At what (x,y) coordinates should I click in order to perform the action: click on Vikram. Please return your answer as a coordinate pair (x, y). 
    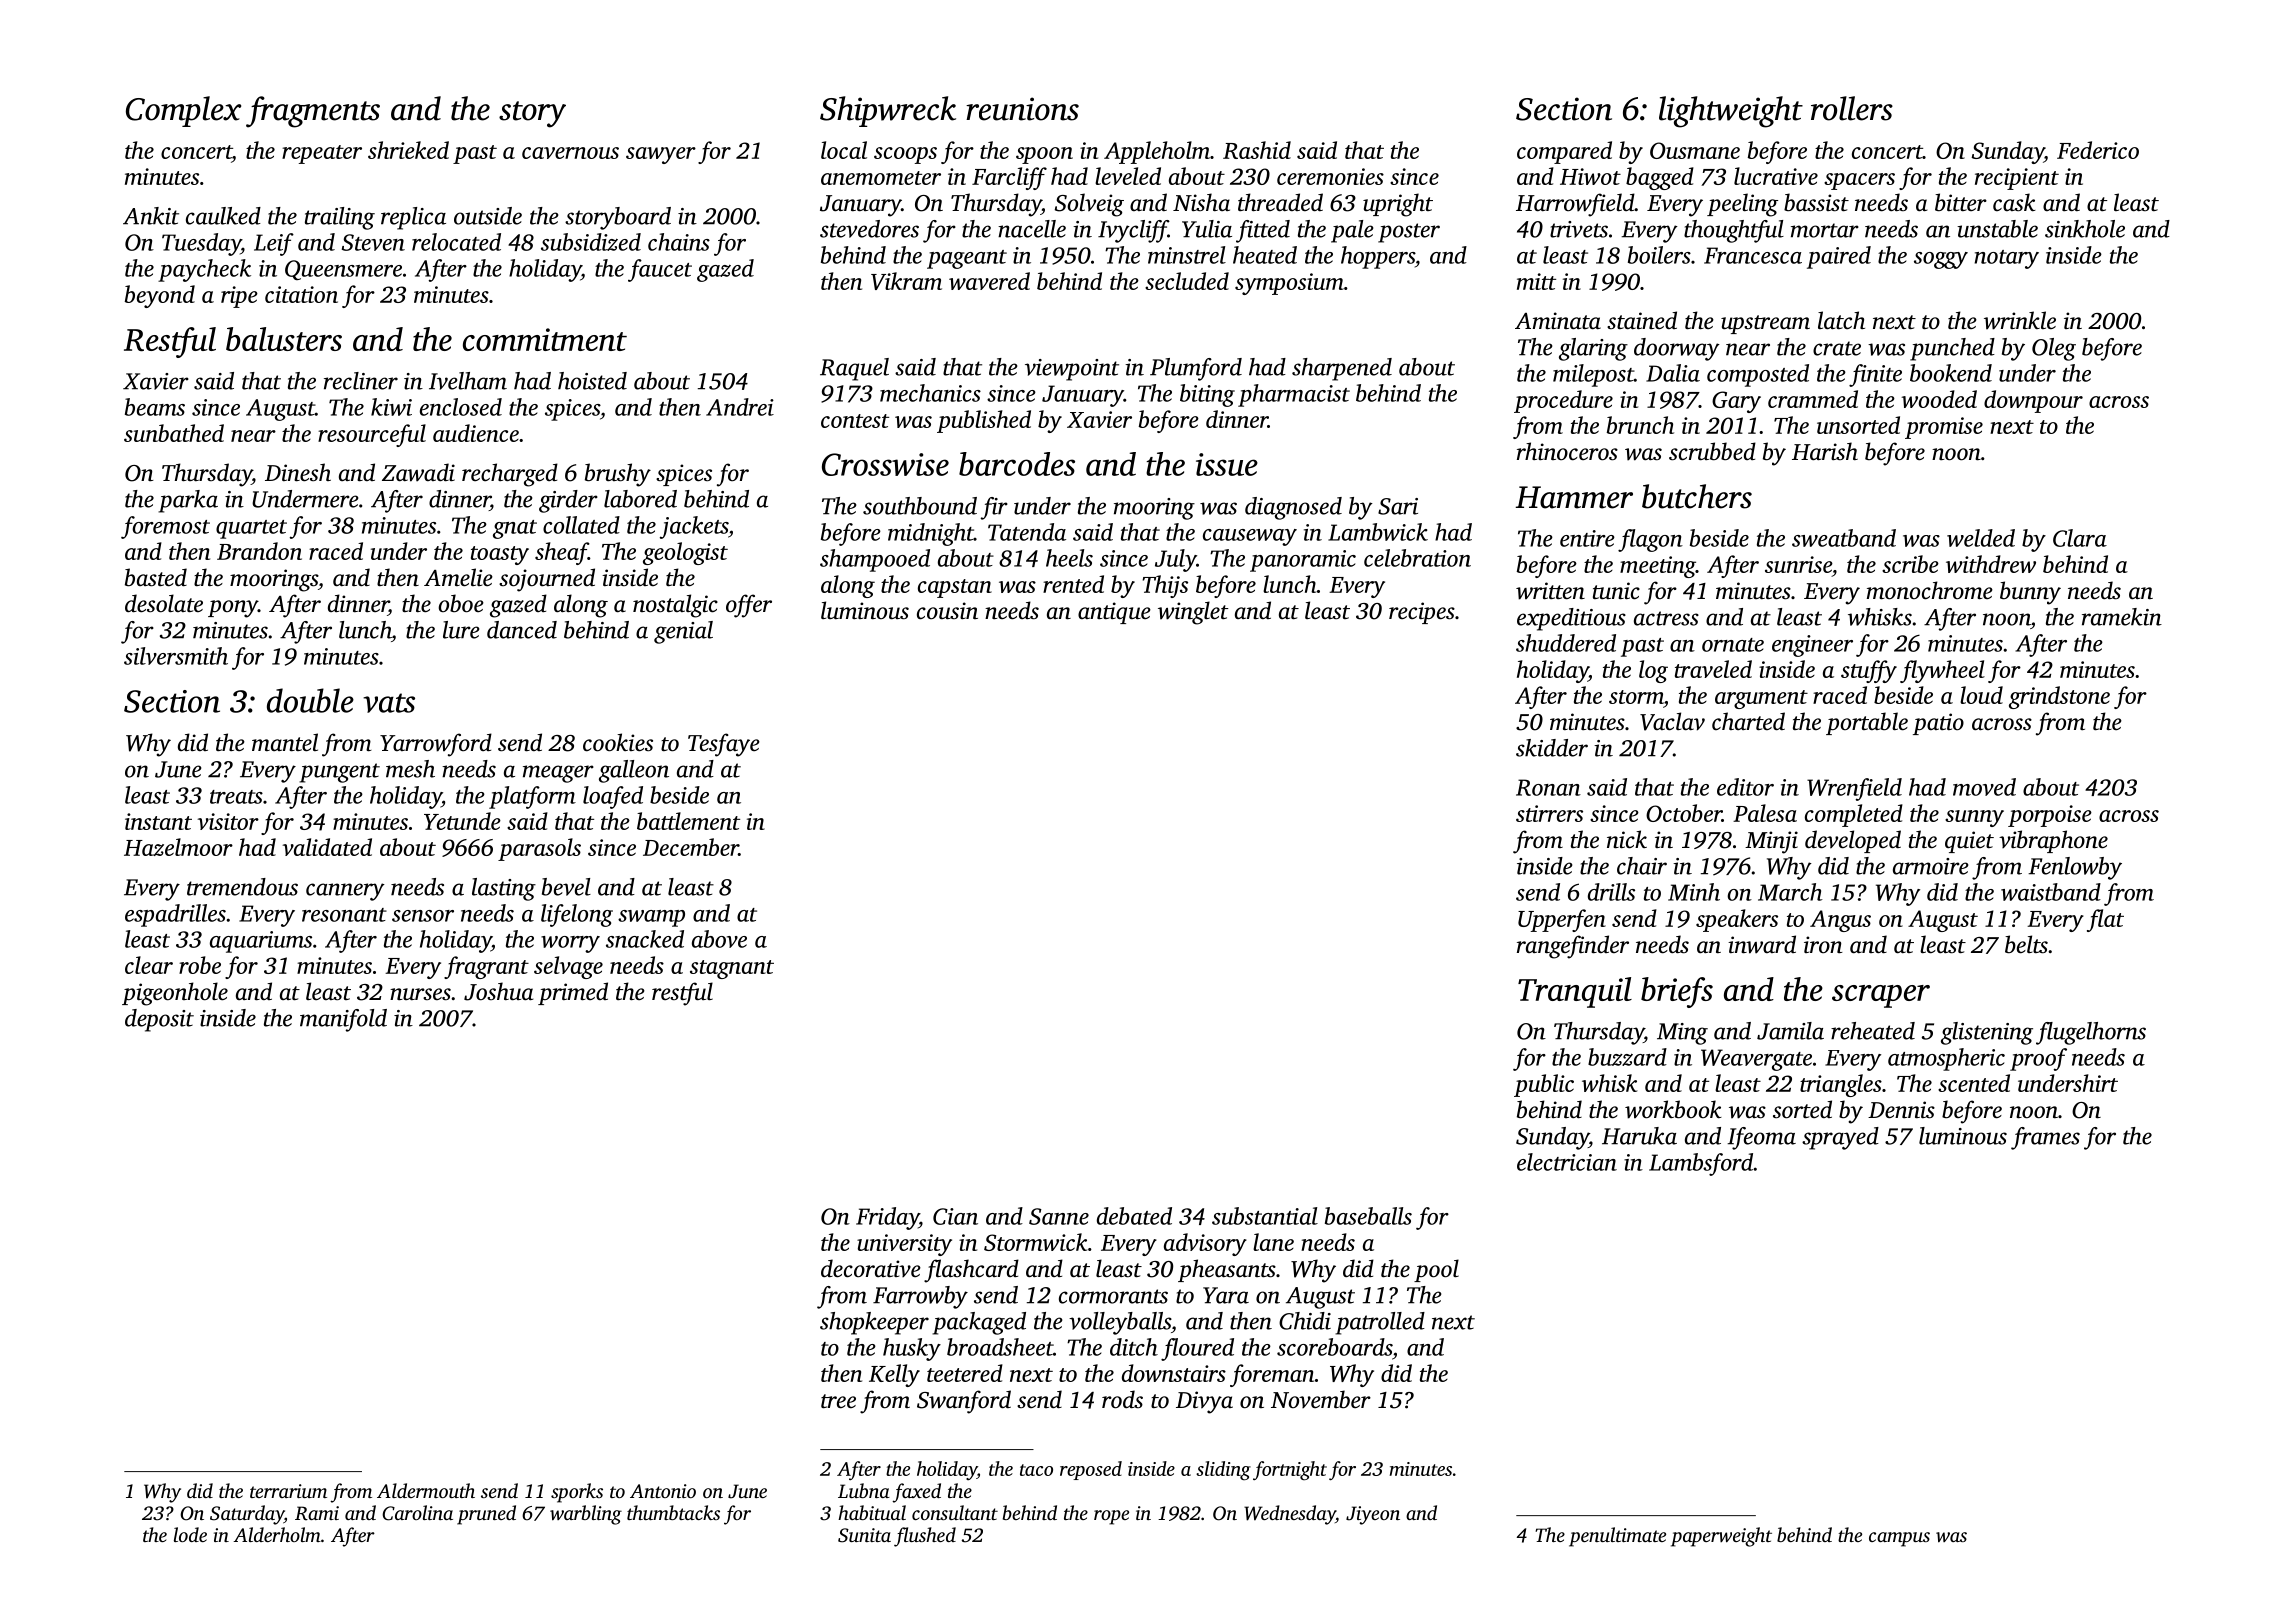
    Looking at the image, I should click on (906, 281).
